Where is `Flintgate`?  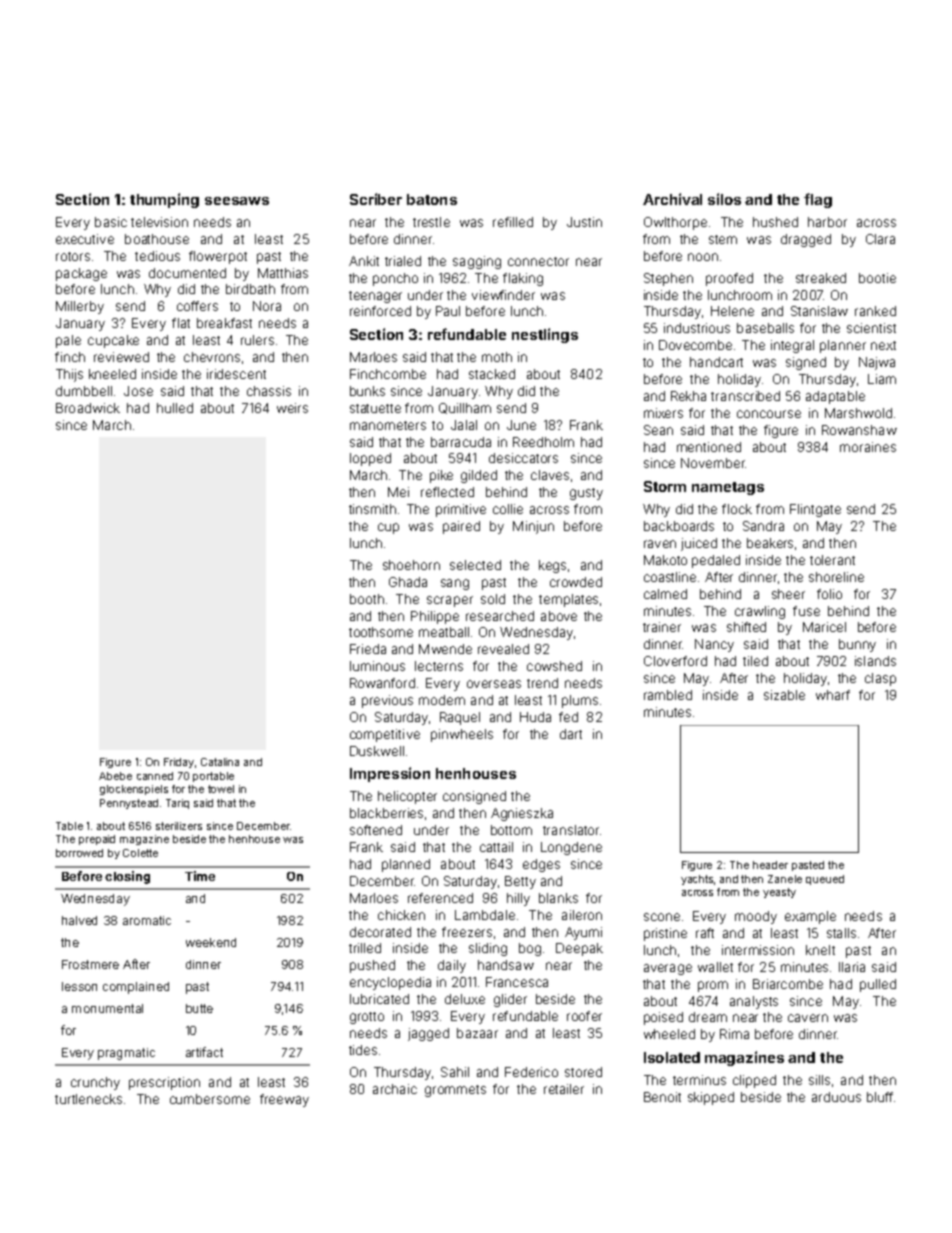 Flintgate is located at coordinates (815, 510).
